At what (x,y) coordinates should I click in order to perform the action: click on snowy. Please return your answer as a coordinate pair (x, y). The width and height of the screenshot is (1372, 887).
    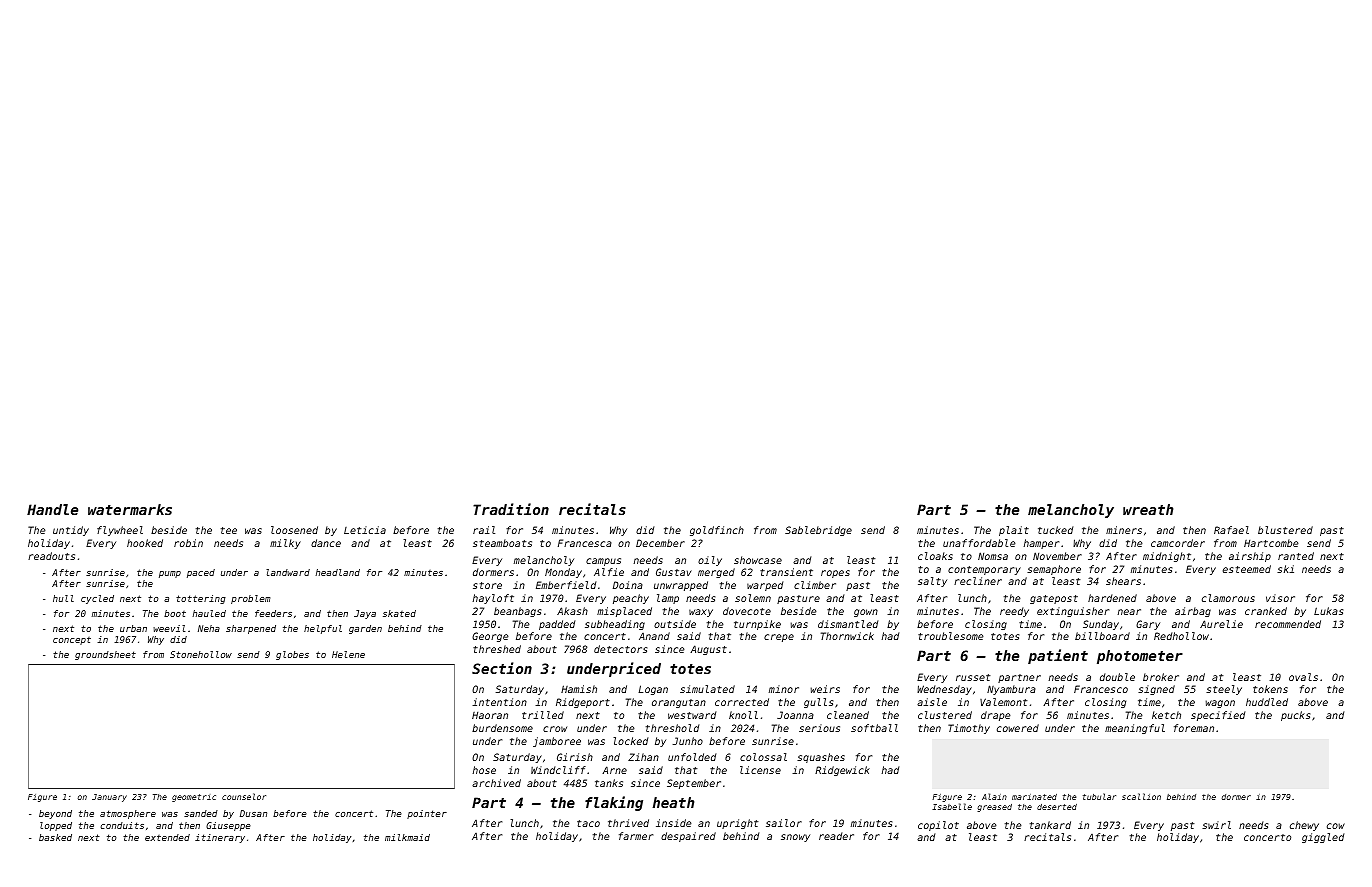
    Looking at the image, I should click on (795, 838).
